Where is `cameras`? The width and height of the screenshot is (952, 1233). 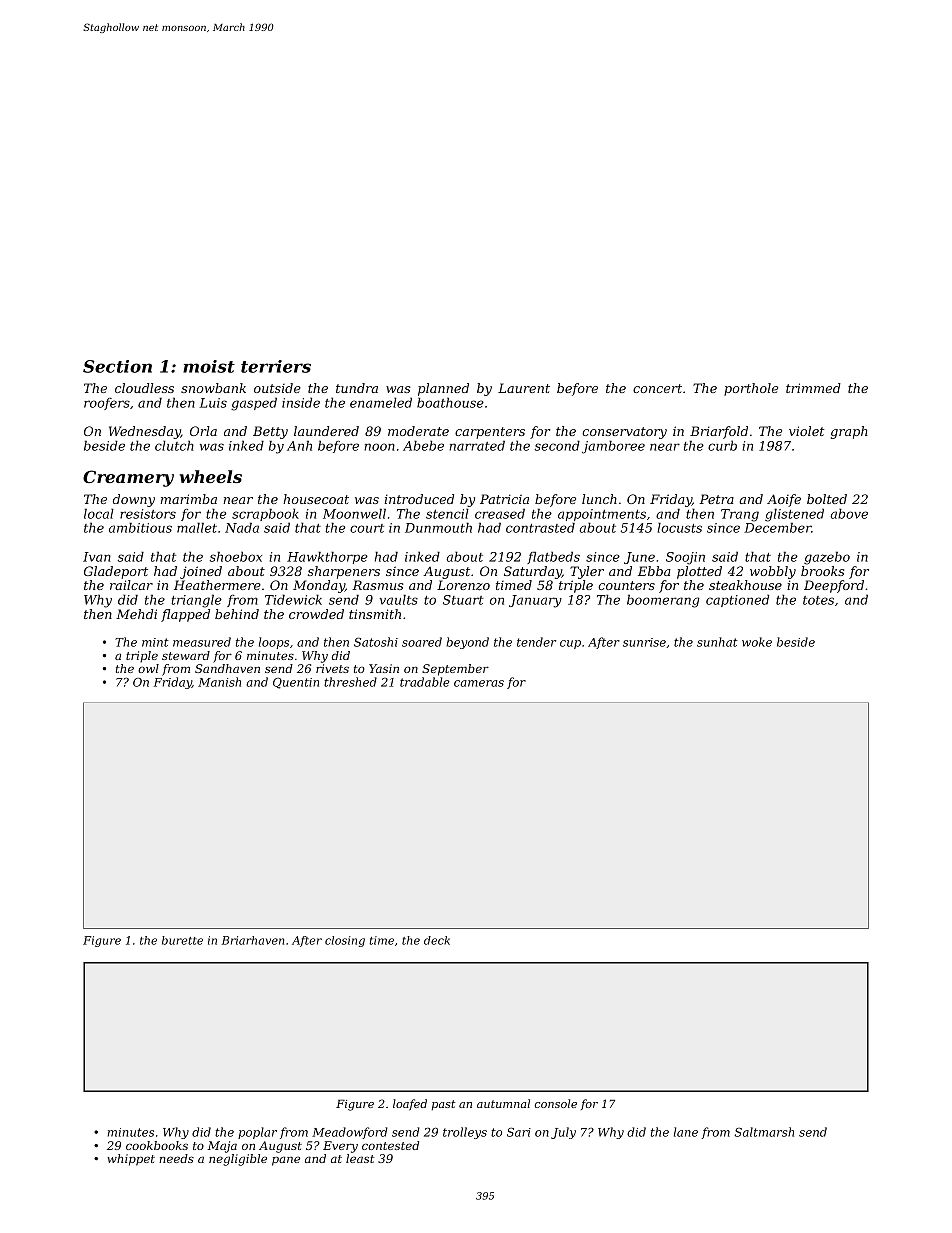 cameras is located at coordinates (479, 683).
